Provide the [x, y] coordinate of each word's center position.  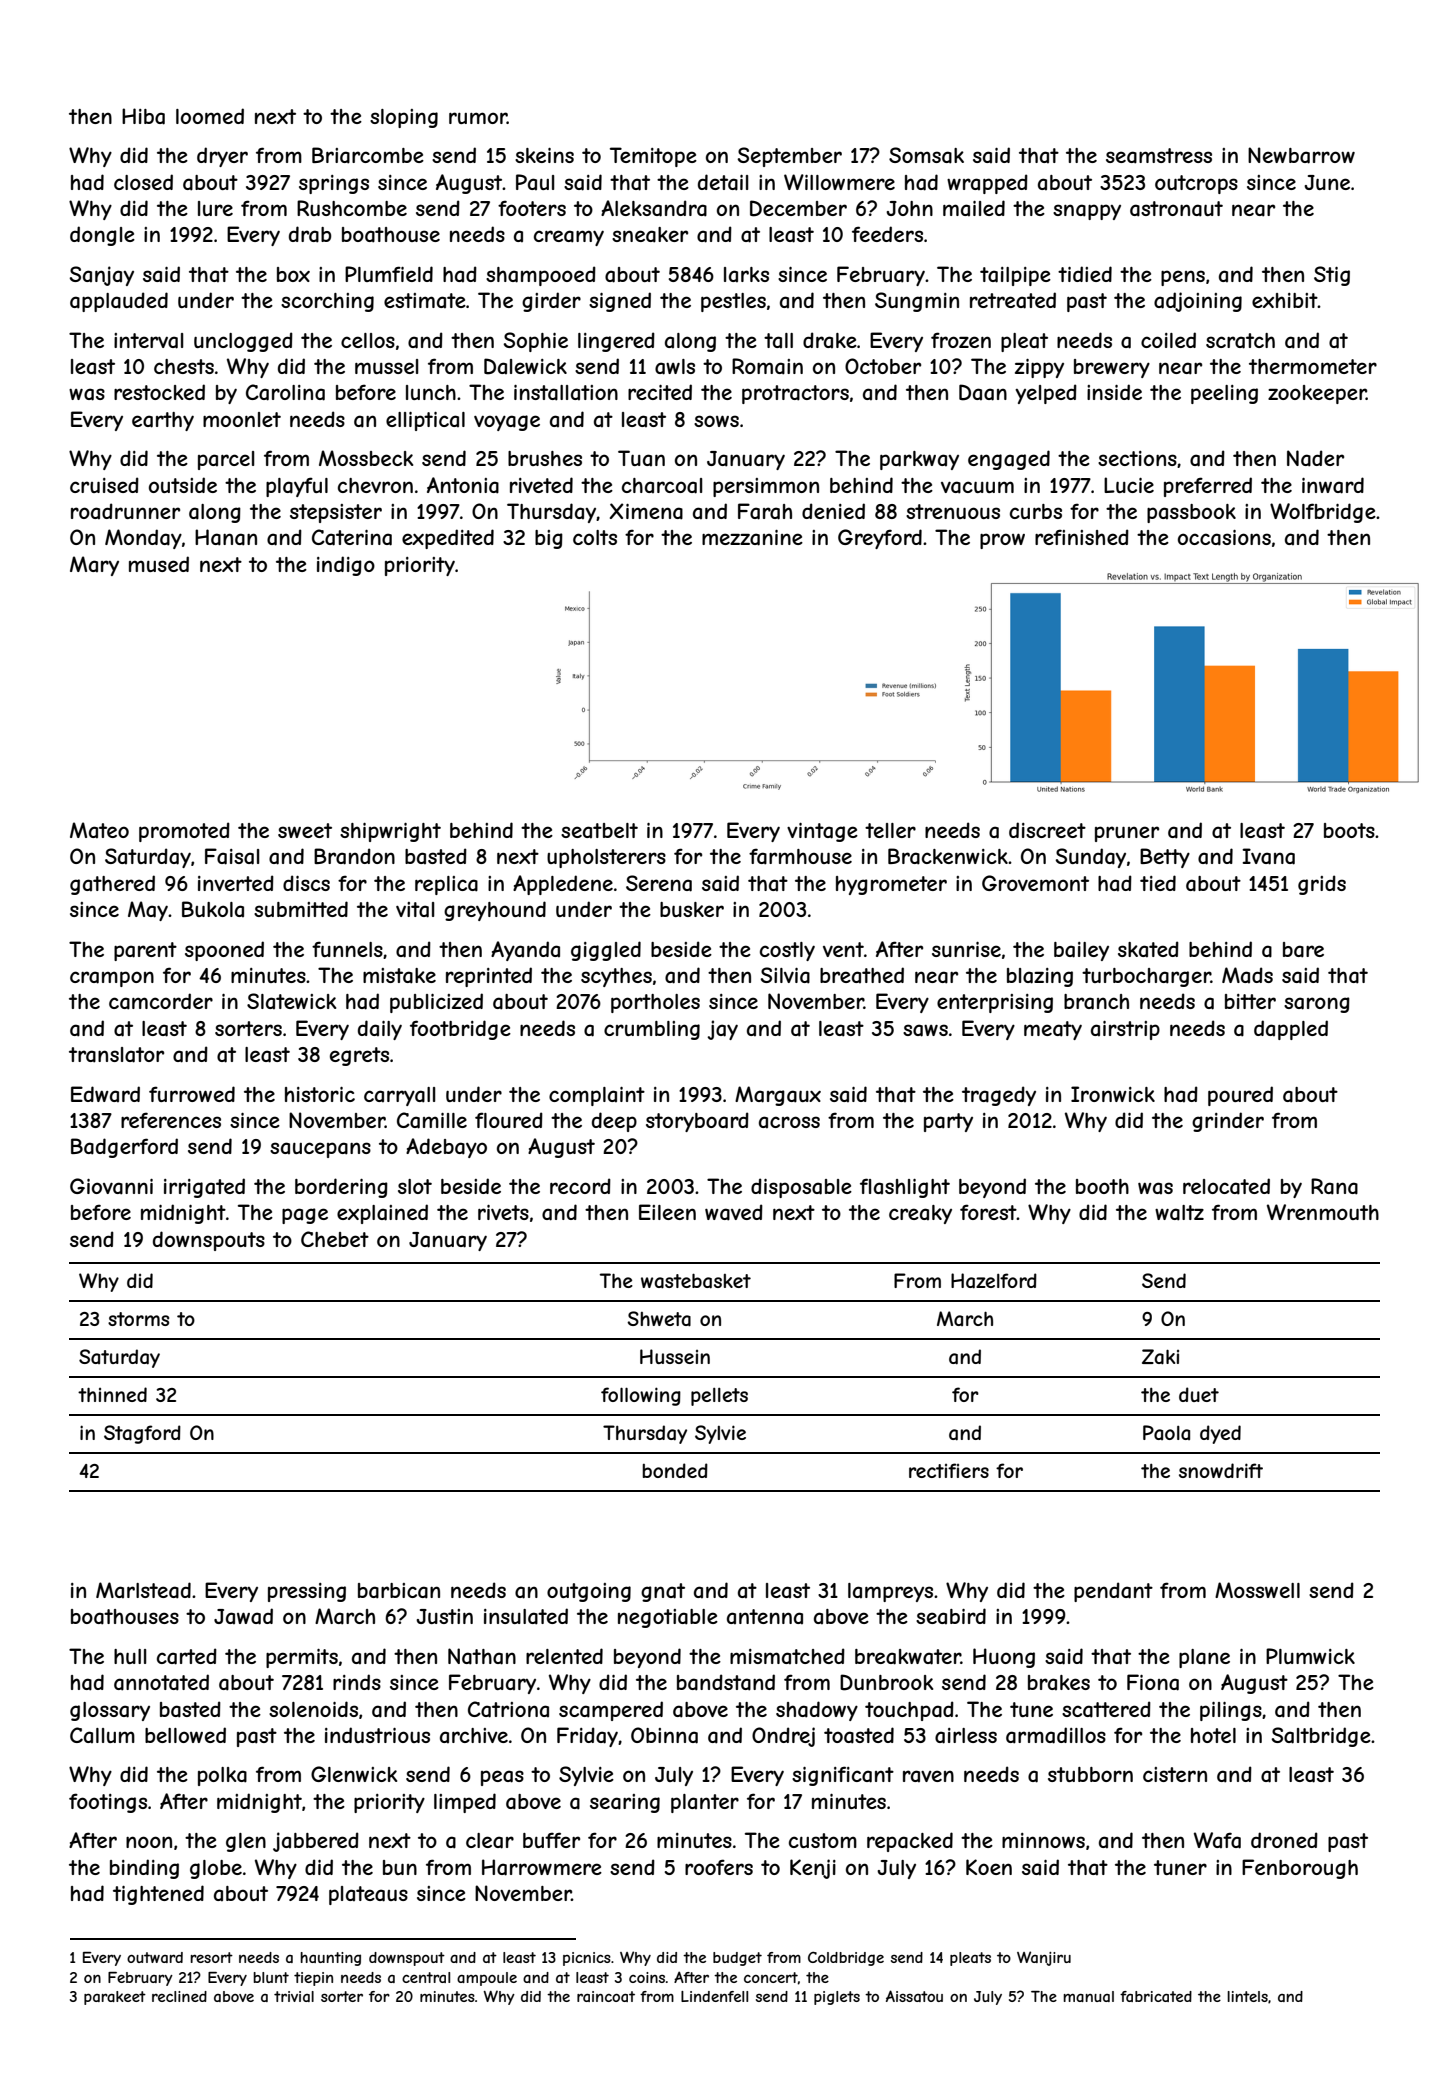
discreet [1047, 830]
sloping [404, 118]
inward [1333, 485]
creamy [569, 238]
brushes [545, 458]
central [426, 1977]
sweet [305, 830]
